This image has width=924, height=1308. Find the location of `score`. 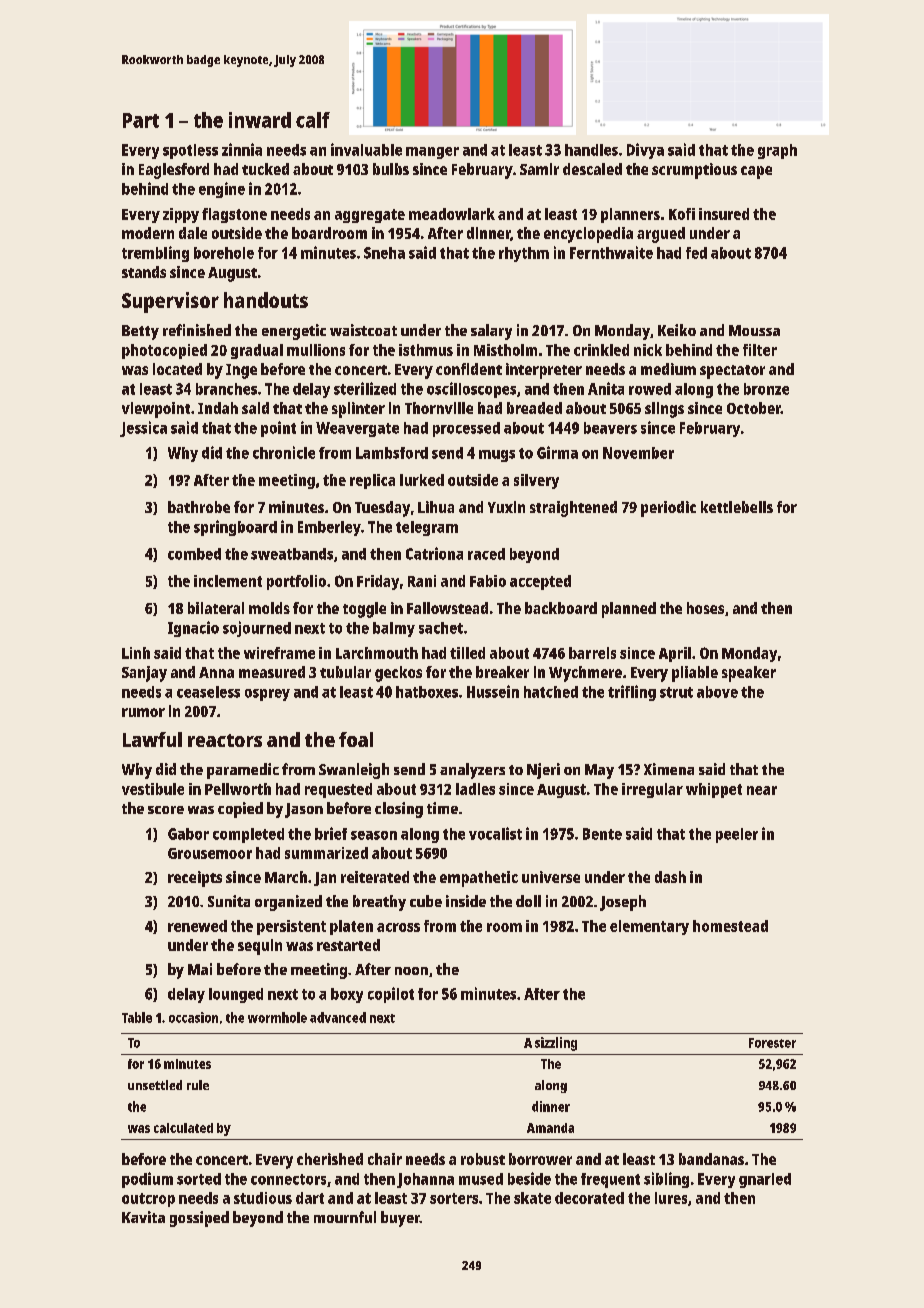

score is located at coordinates (166, 810).
